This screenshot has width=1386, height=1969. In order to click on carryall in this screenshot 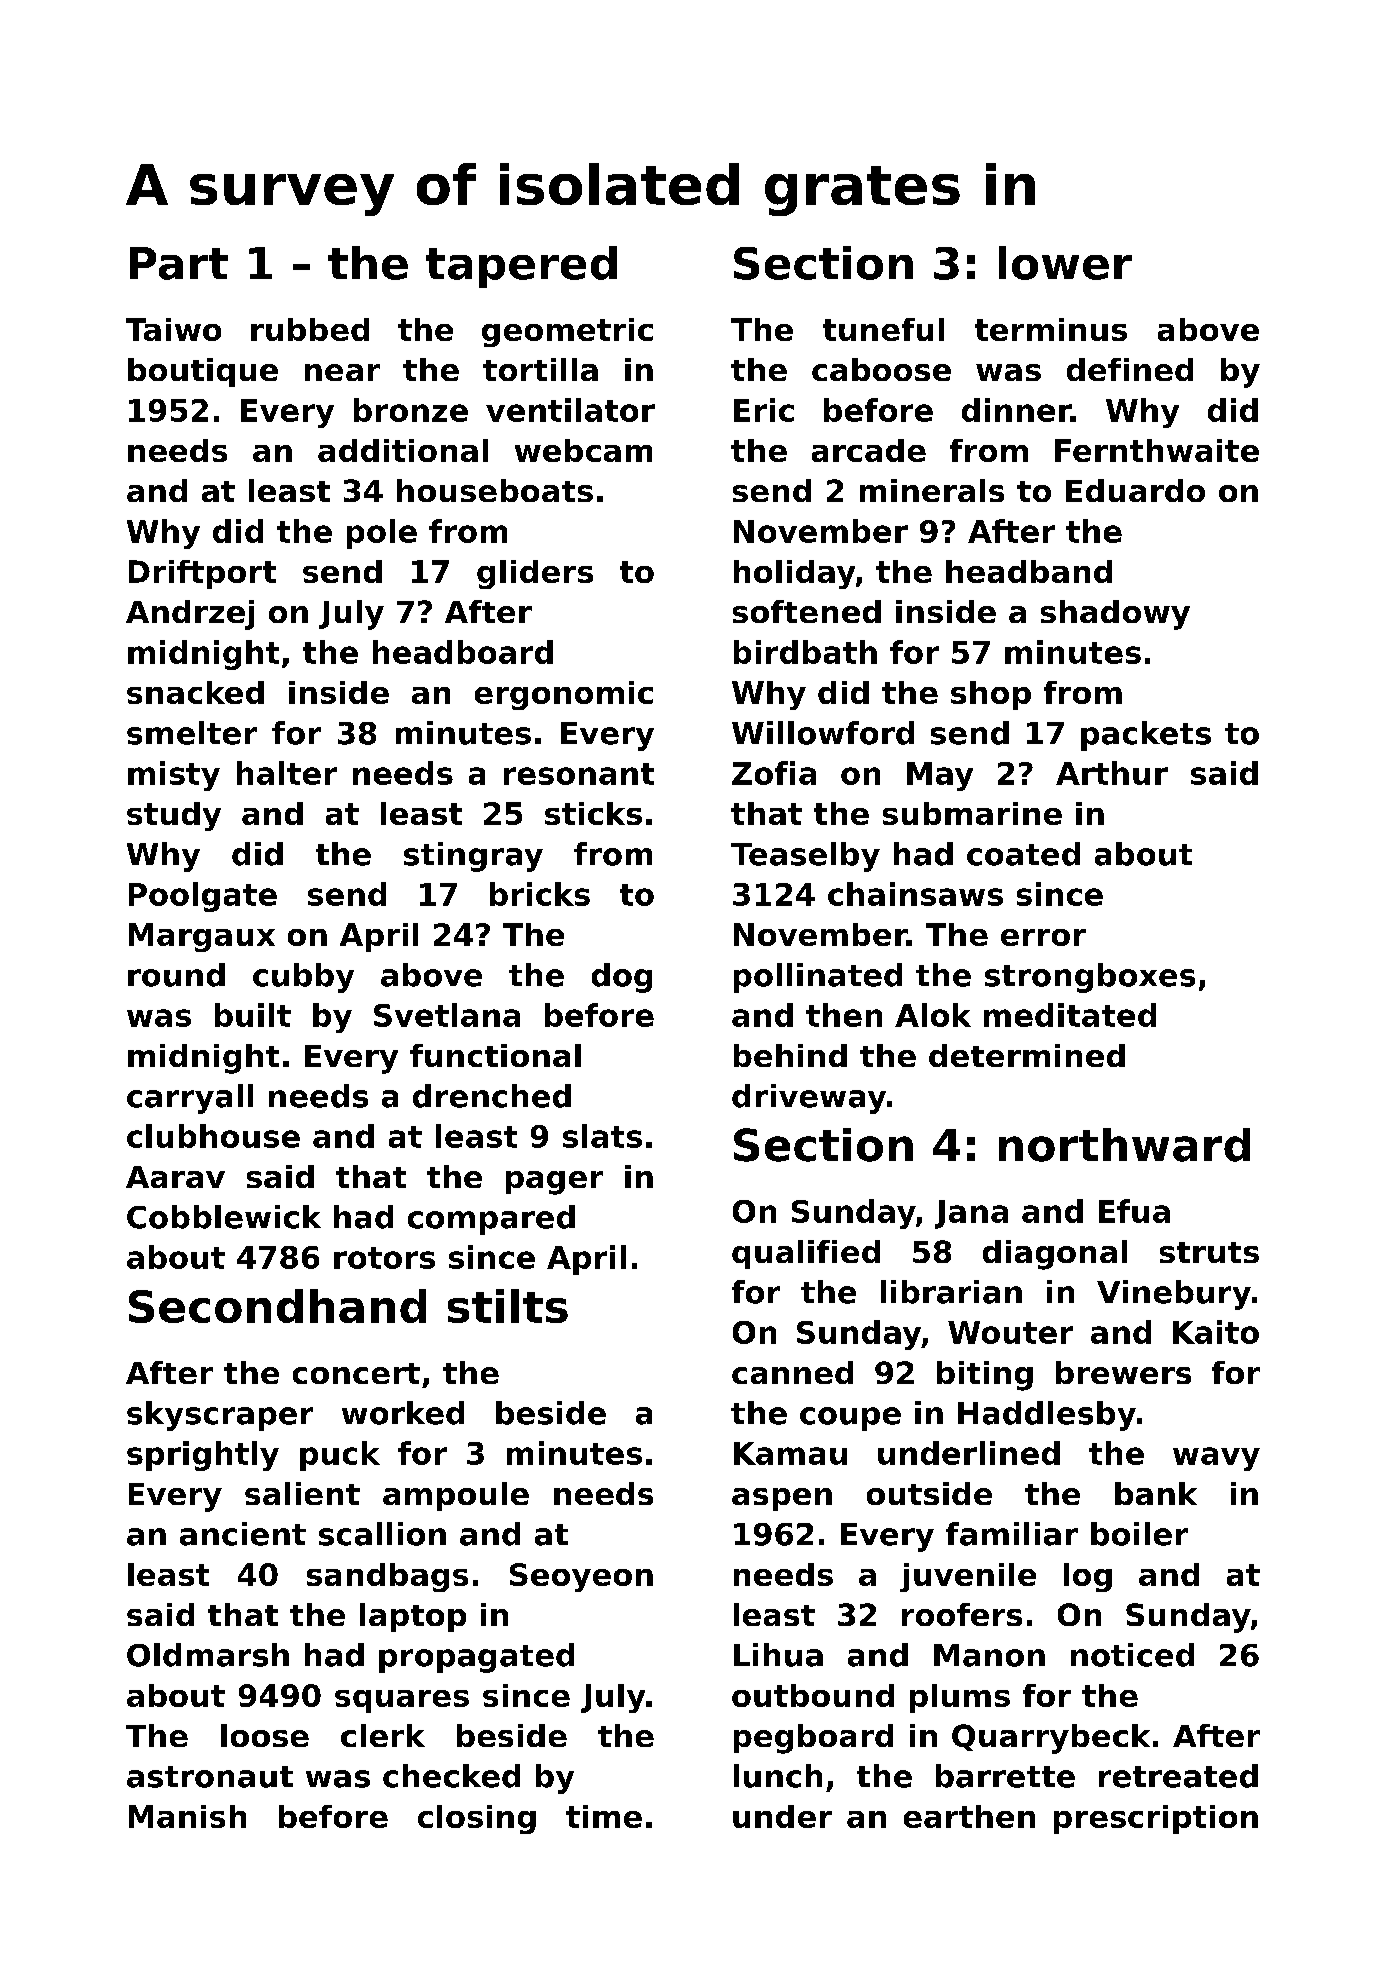, I will do `click(190, 1099)`.
